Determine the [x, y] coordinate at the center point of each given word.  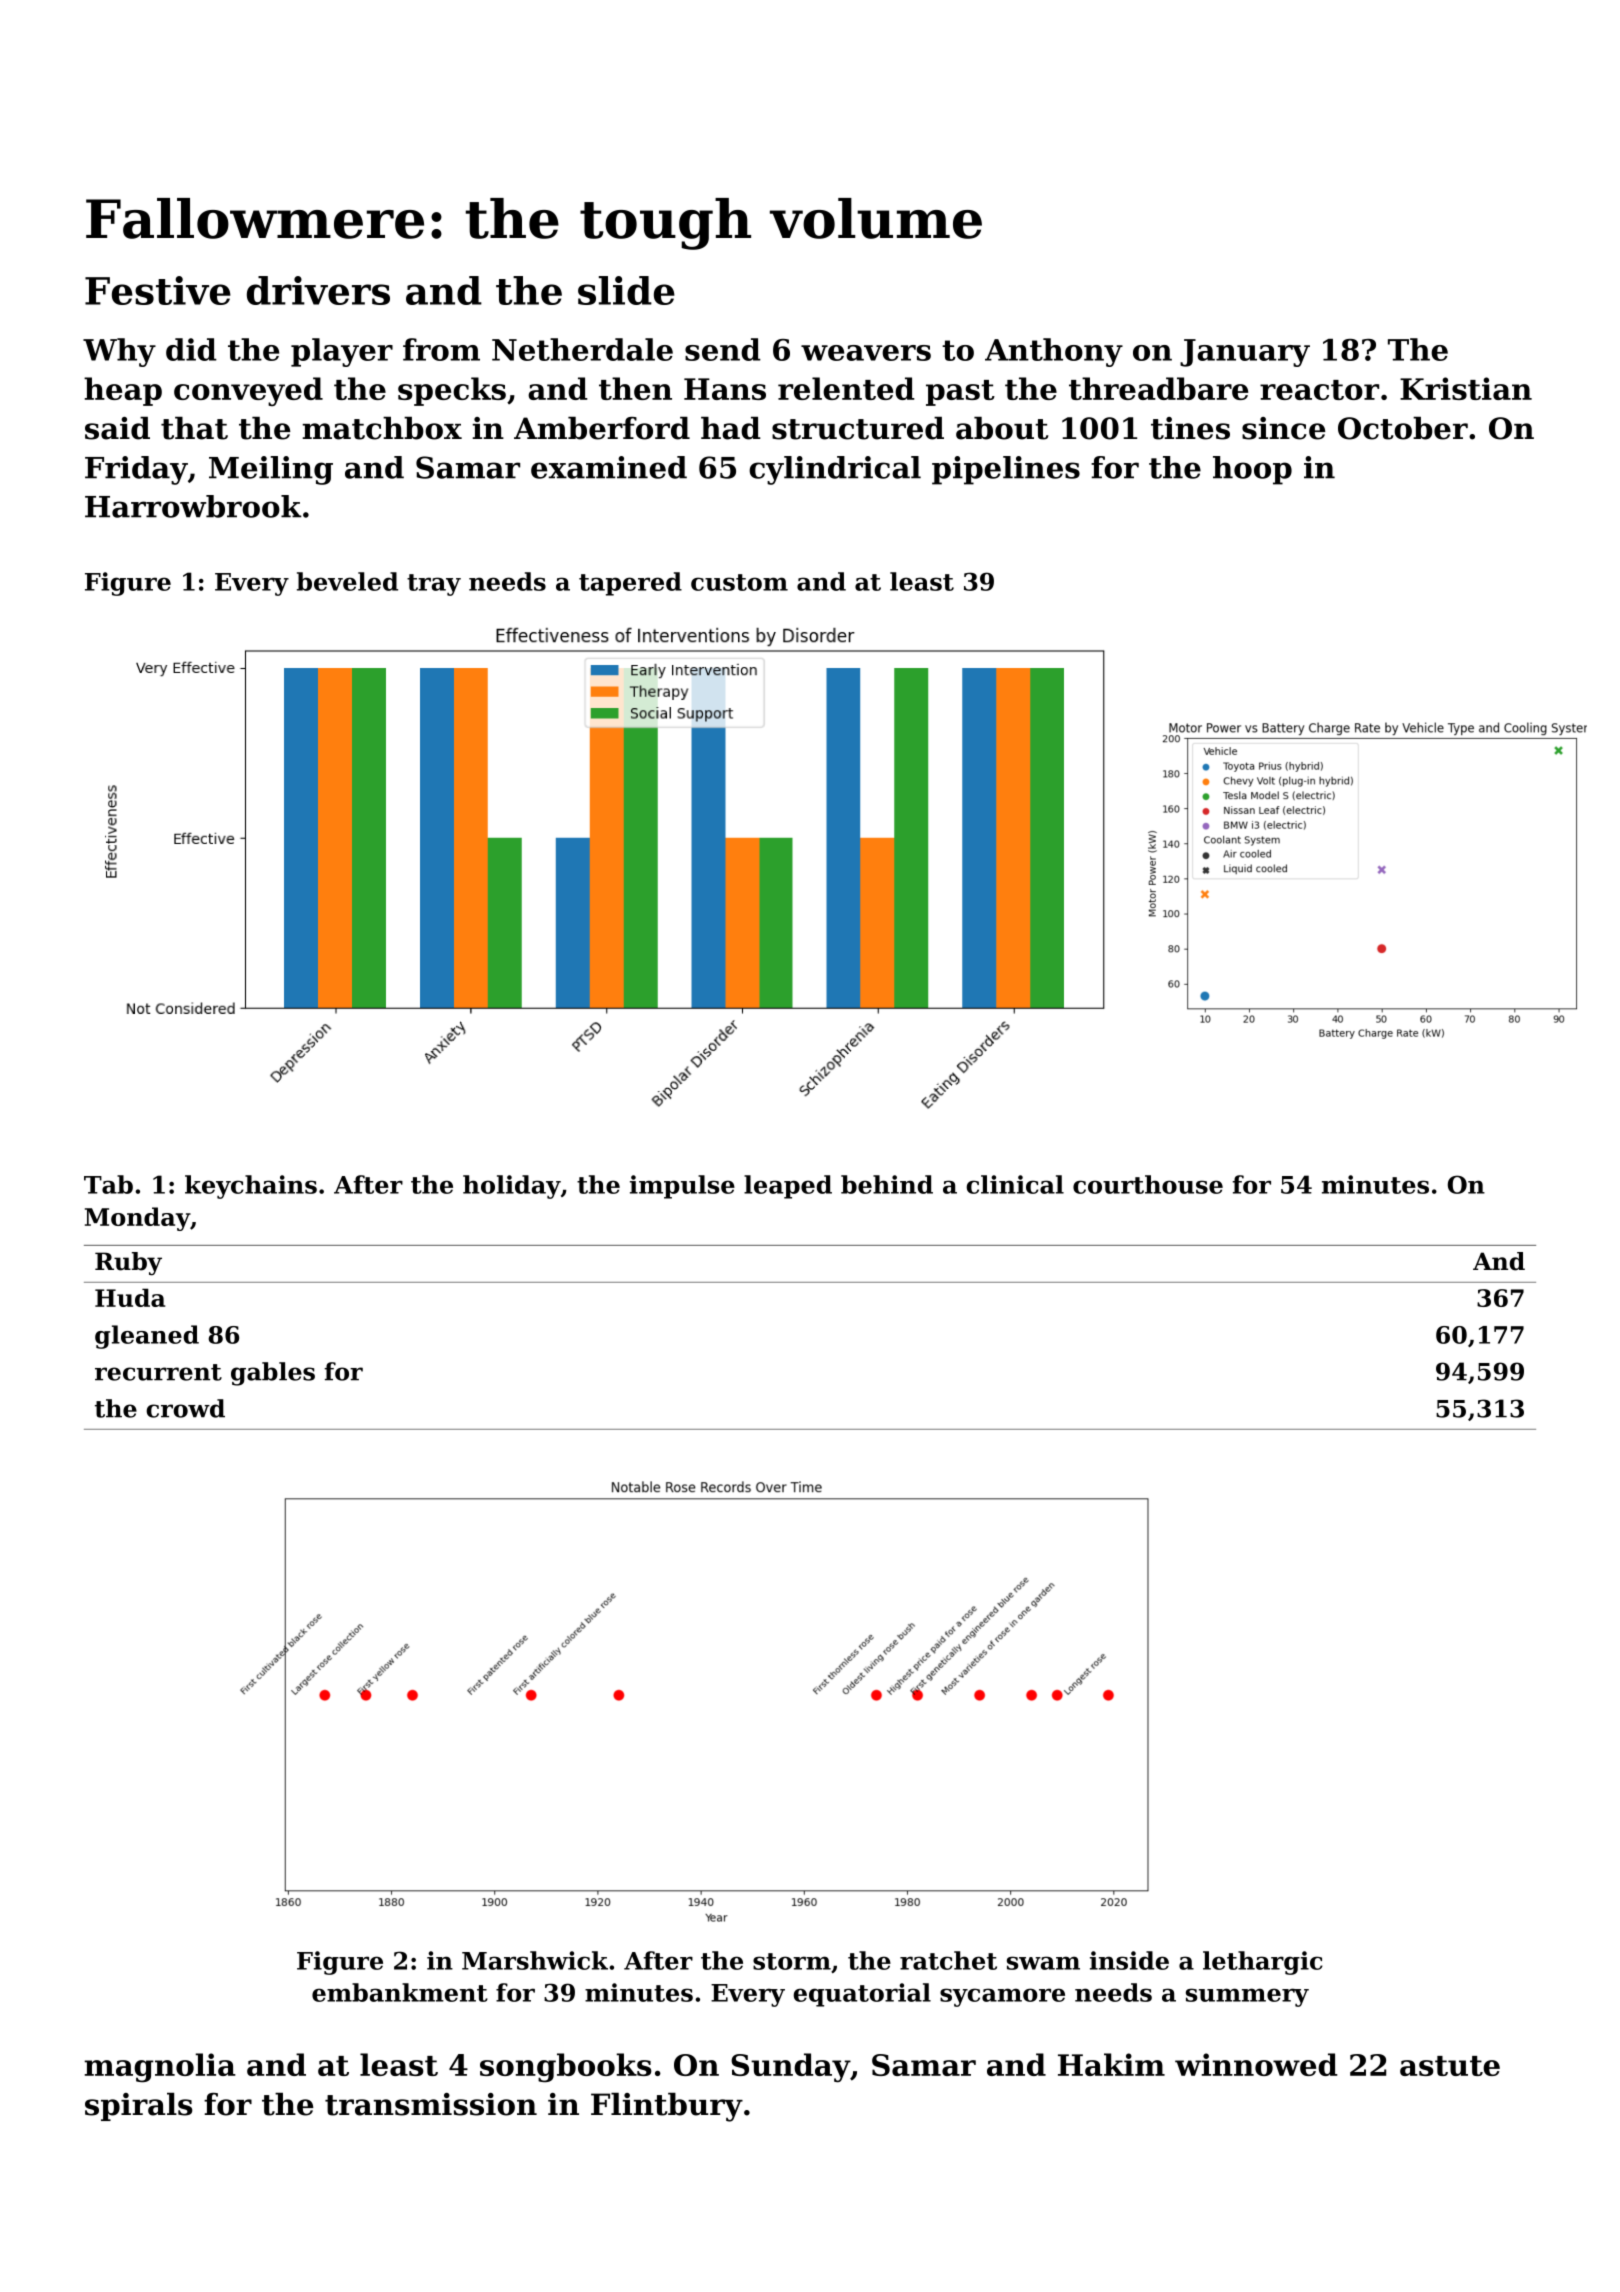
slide [626, 290]
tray [434, 585]
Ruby [128, 1264]
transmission [431, 2104]
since [1283, 428]
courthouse [1148, 1184]
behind [887, 1184]
